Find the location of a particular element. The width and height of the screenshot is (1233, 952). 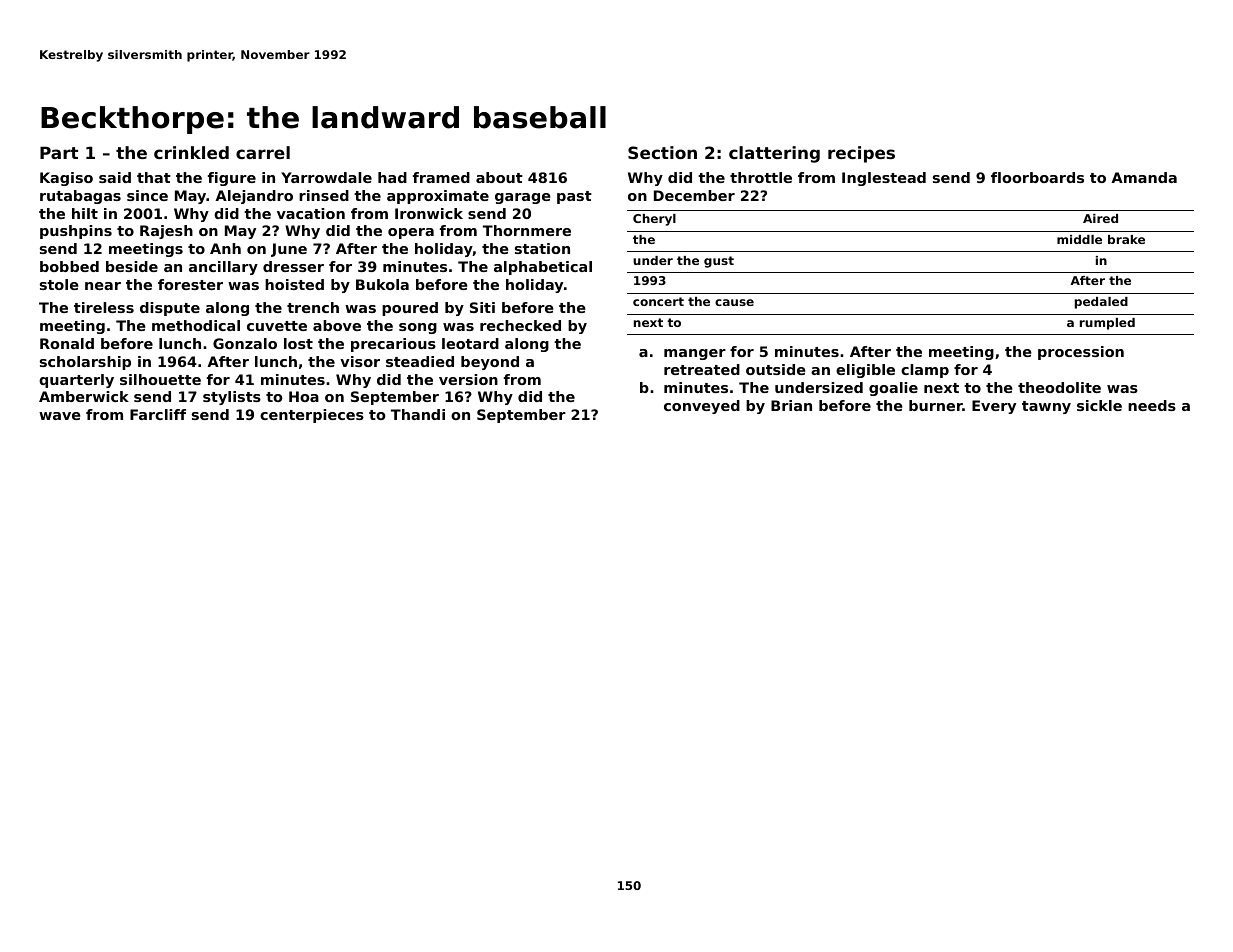

procession is located at coordinates (1081, 353).
